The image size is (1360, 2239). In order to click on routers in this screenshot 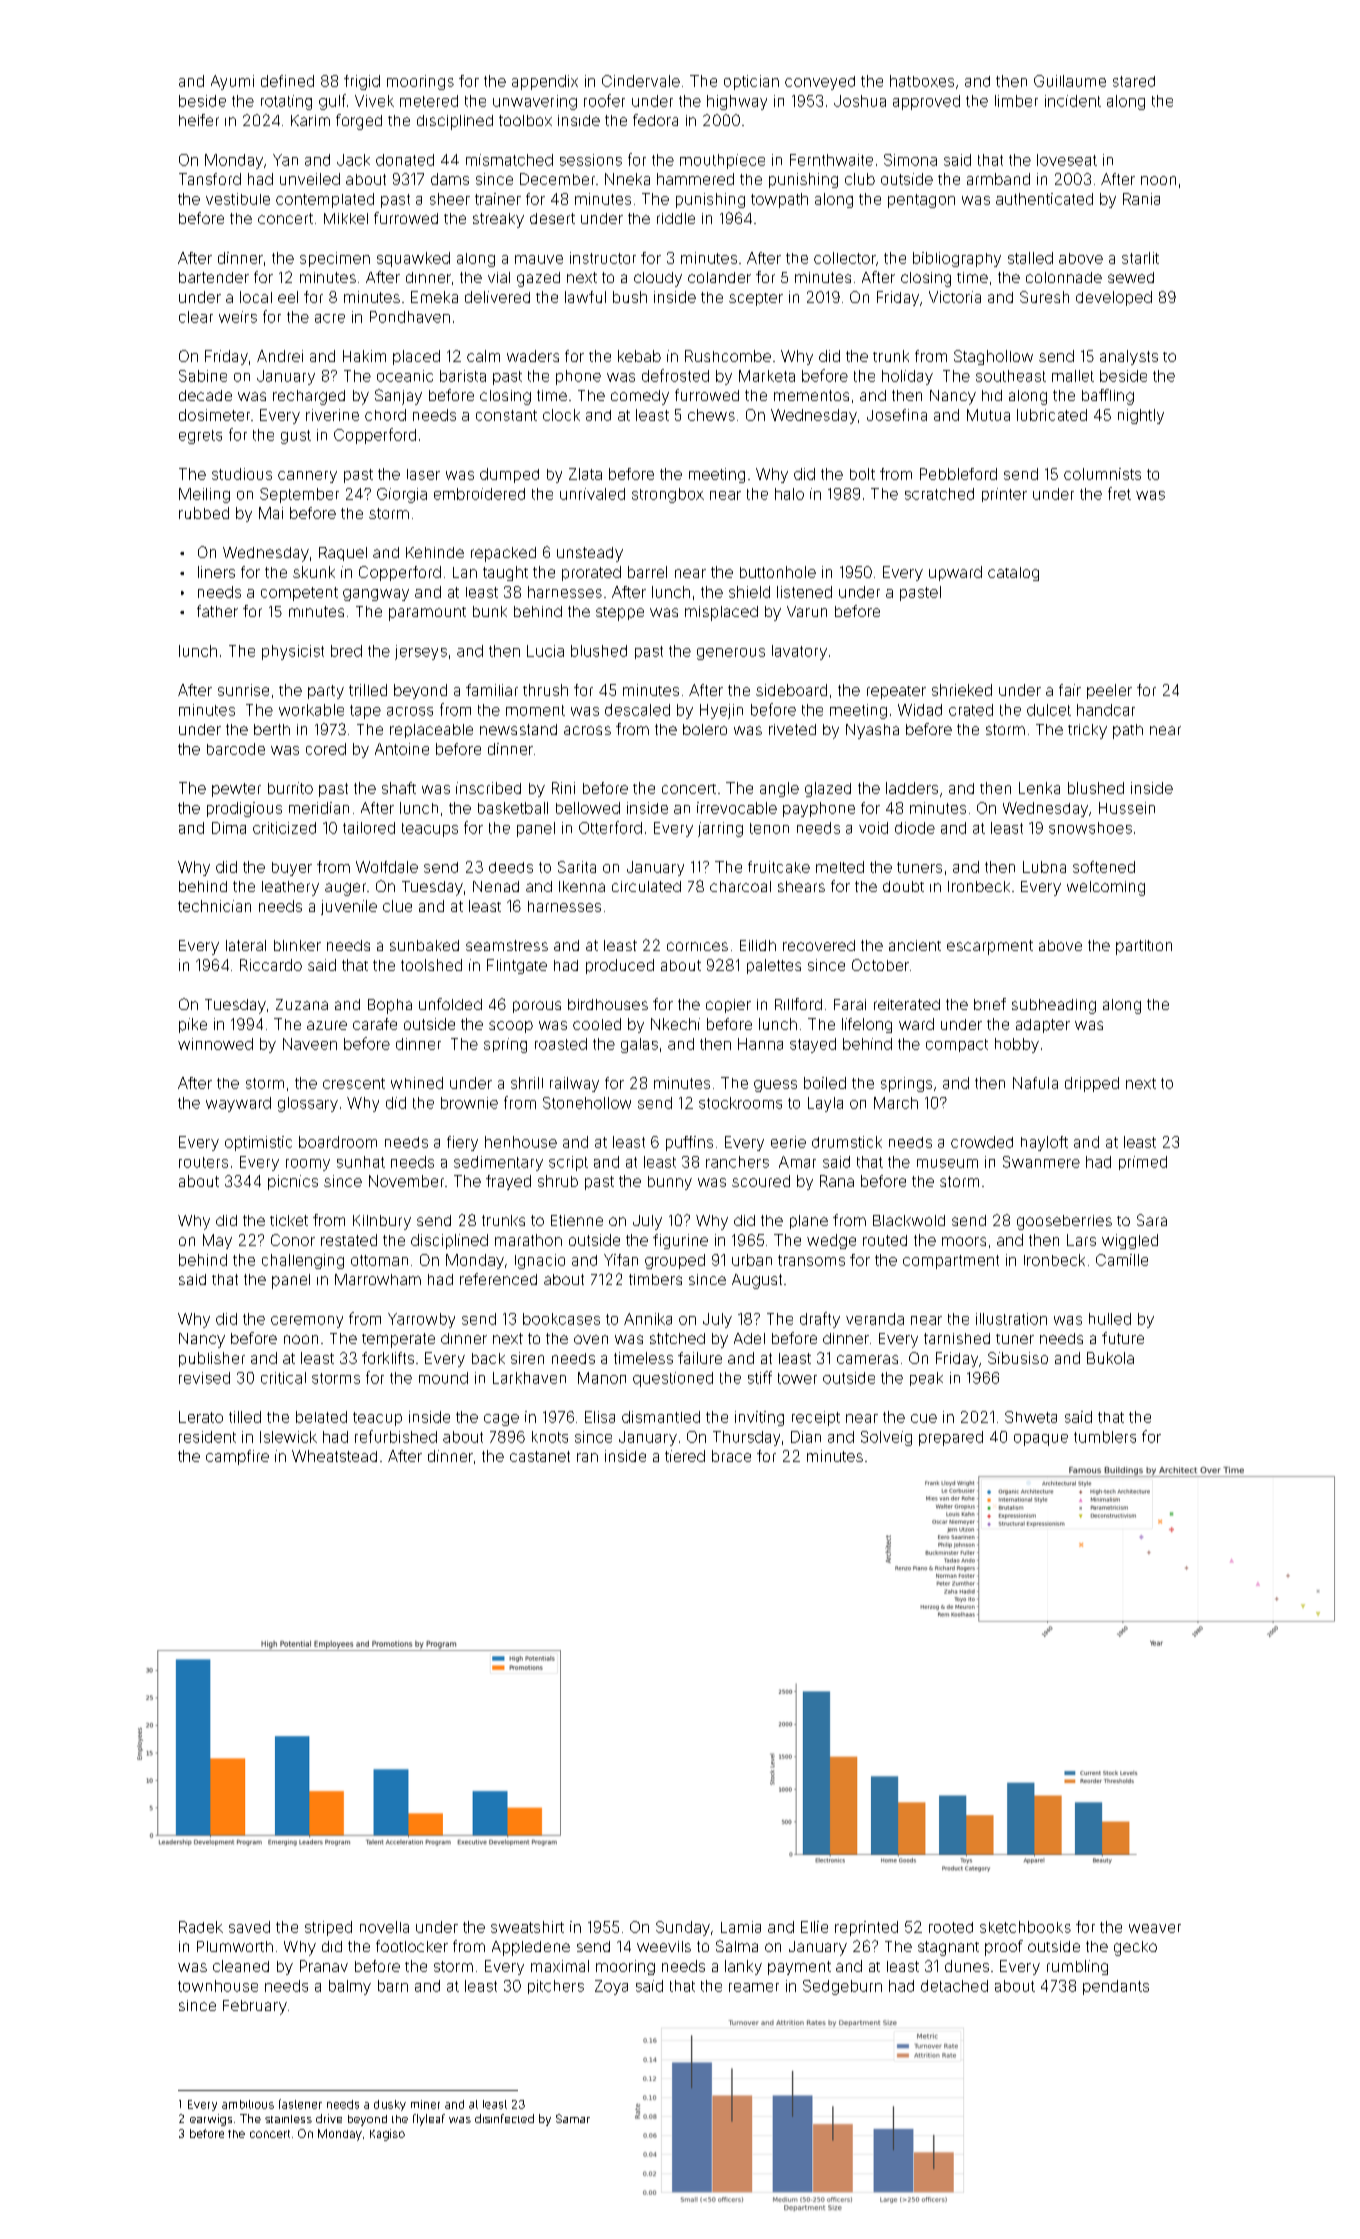, I will do `click(203, 1162)`.
